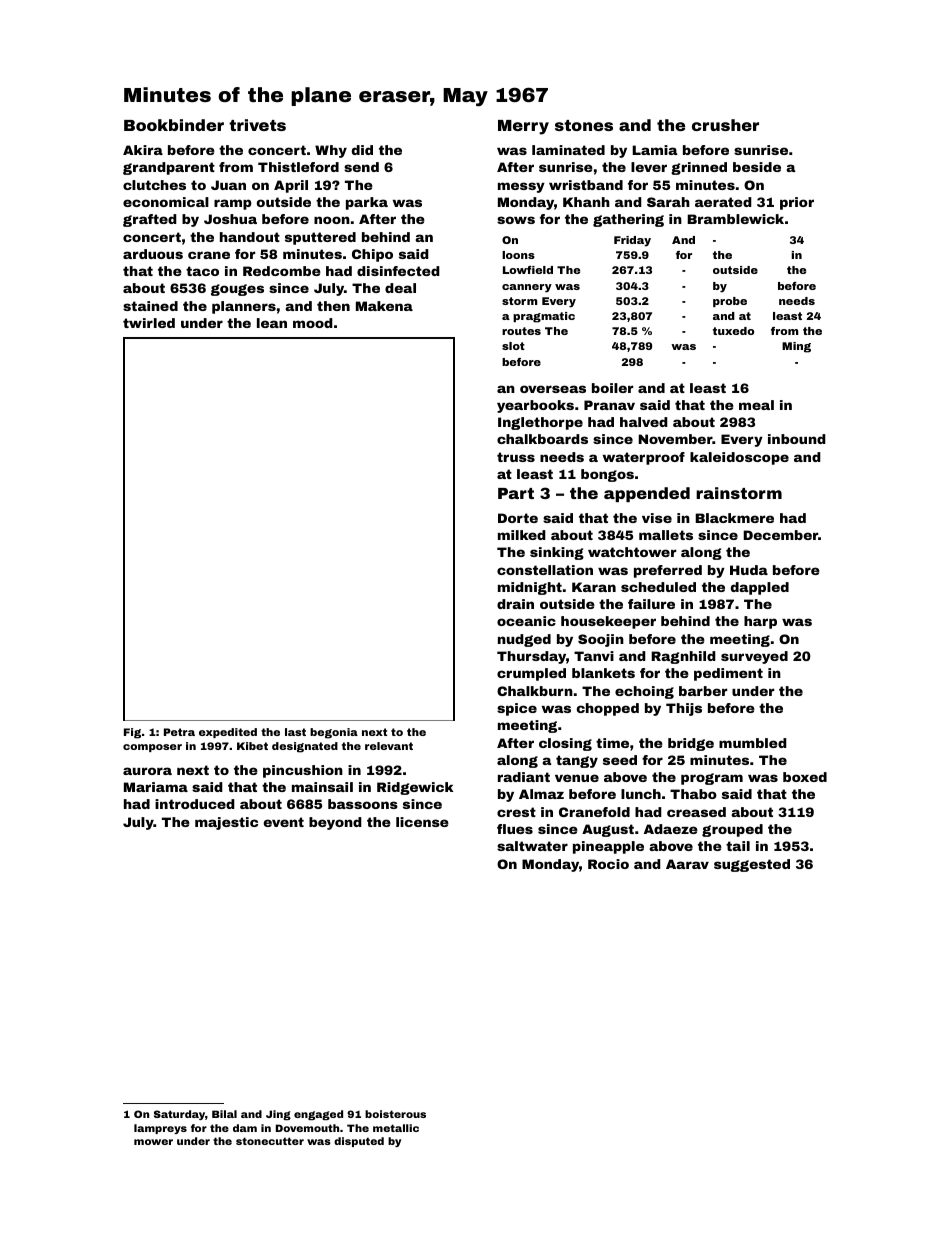 The image size is (952, 1233). Describe the element at coordinates (295, 732) in the page. I see `last` at that location.
